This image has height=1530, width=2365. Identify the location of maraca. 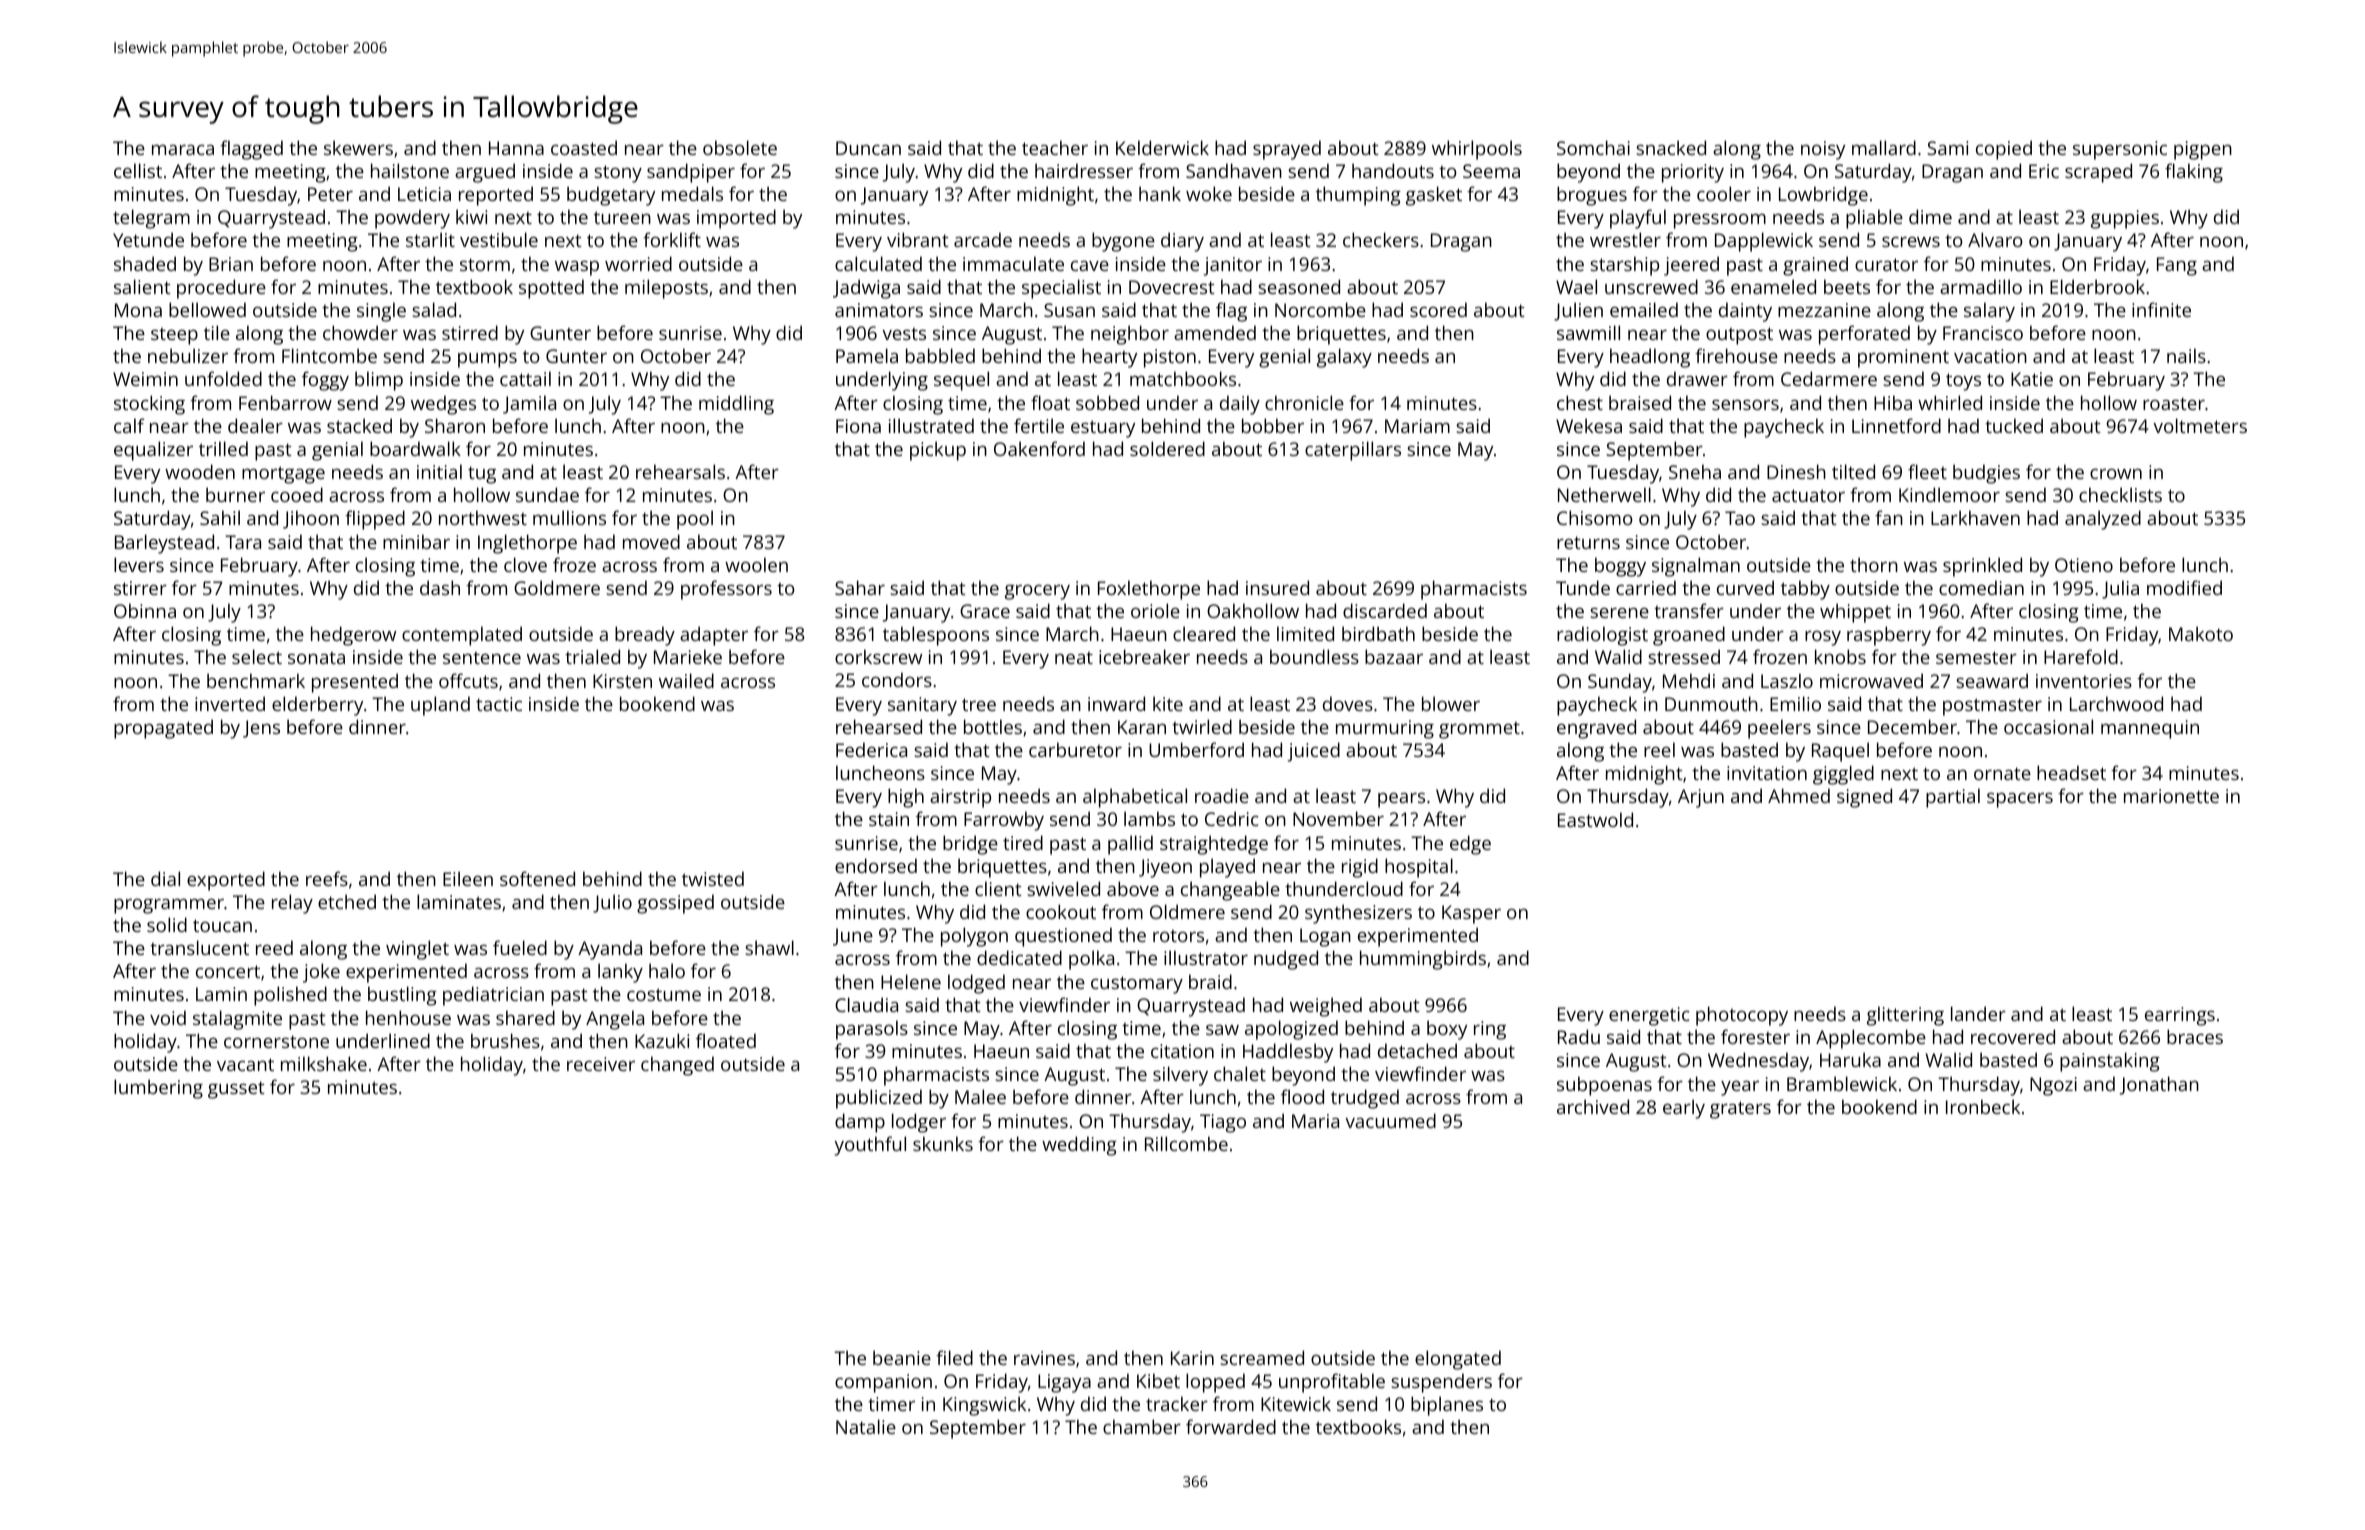
(183, 150).
